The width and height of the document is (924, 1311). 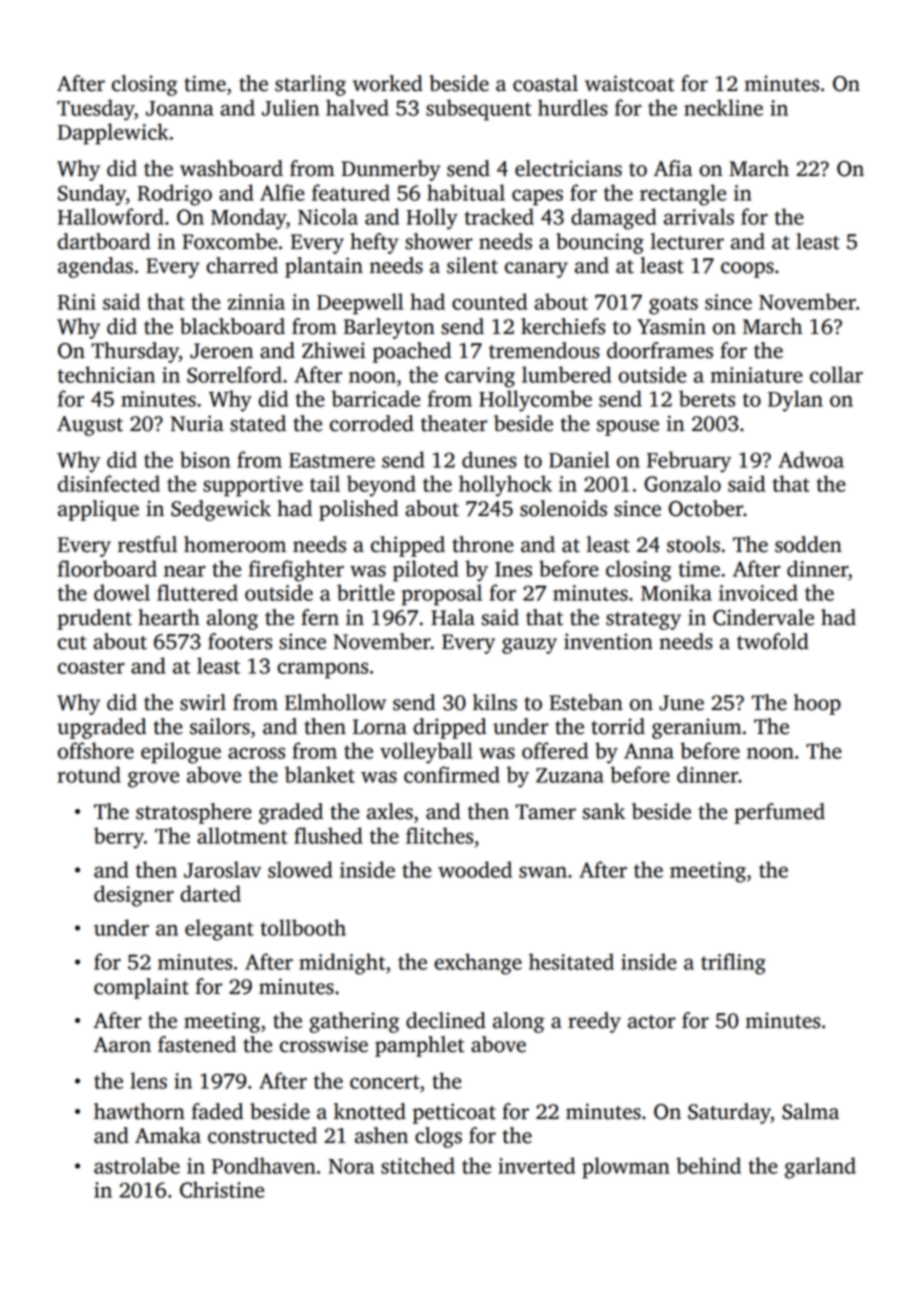 What do you see at coordinates (625, 1168) in the document?
I see `plowman` at bounding box center [625, 1168].
